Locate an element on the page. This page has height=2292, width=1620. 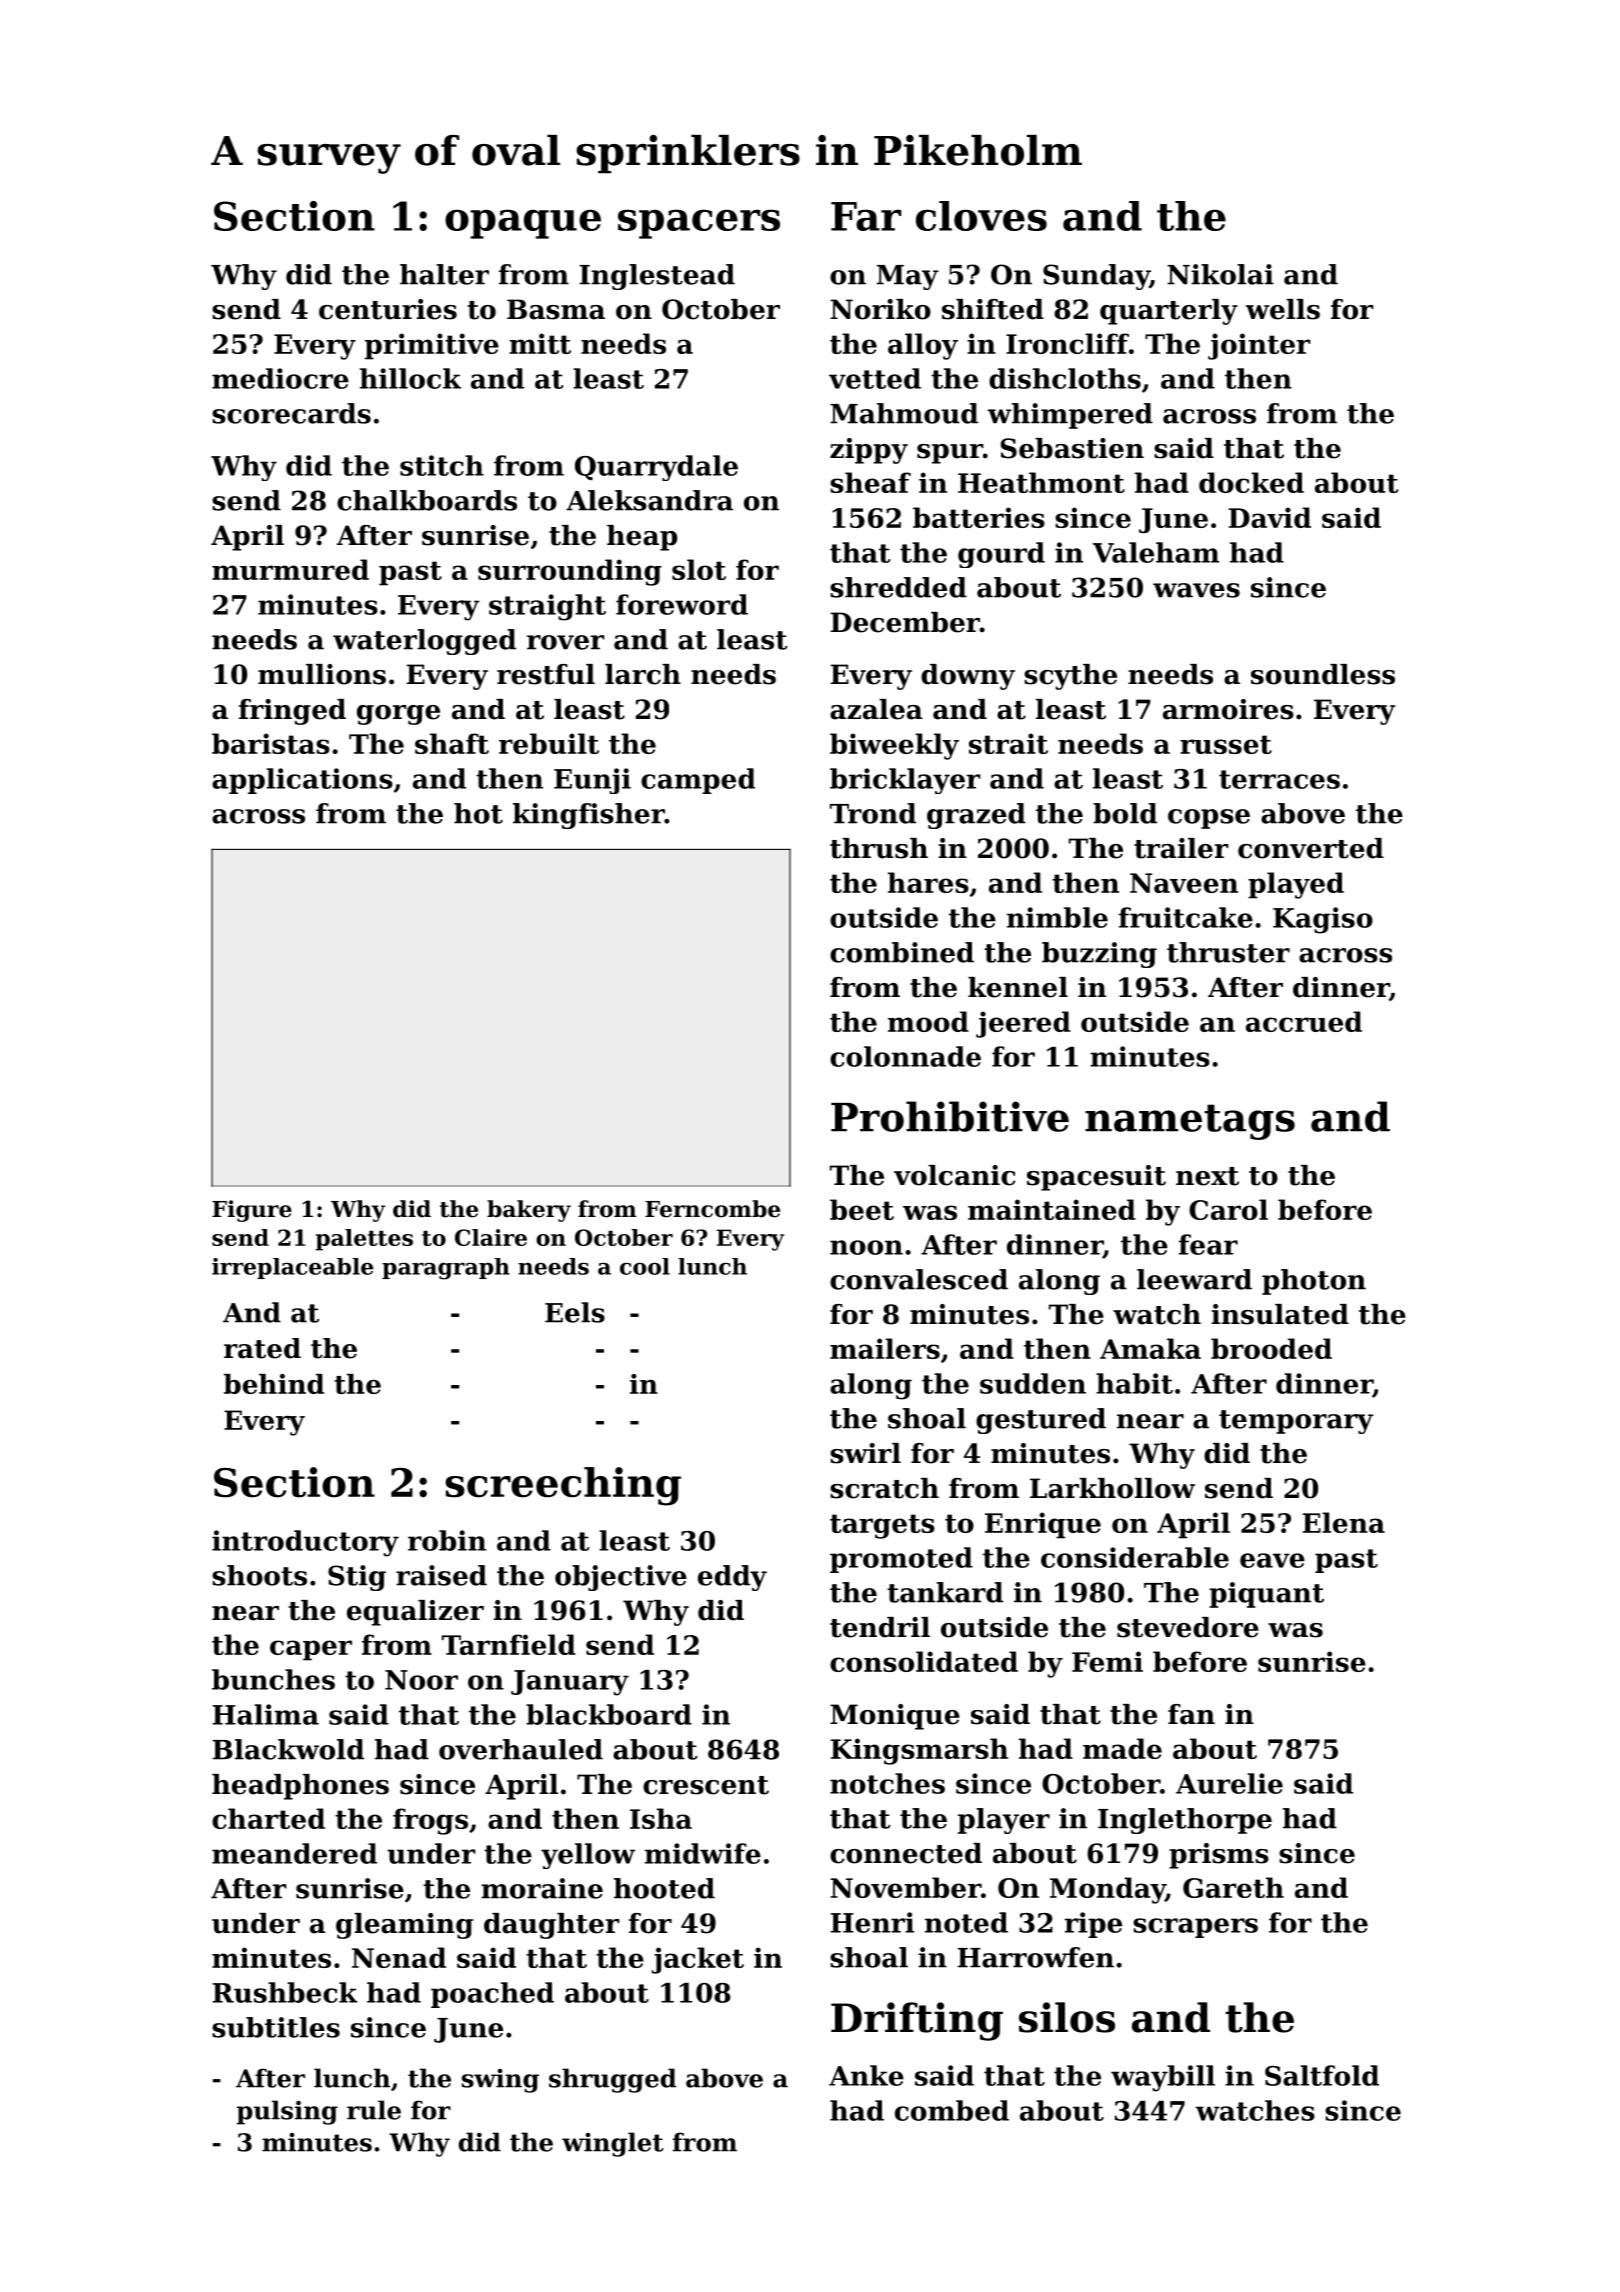
Prohibitive is located at coordinates (950, 1116).
